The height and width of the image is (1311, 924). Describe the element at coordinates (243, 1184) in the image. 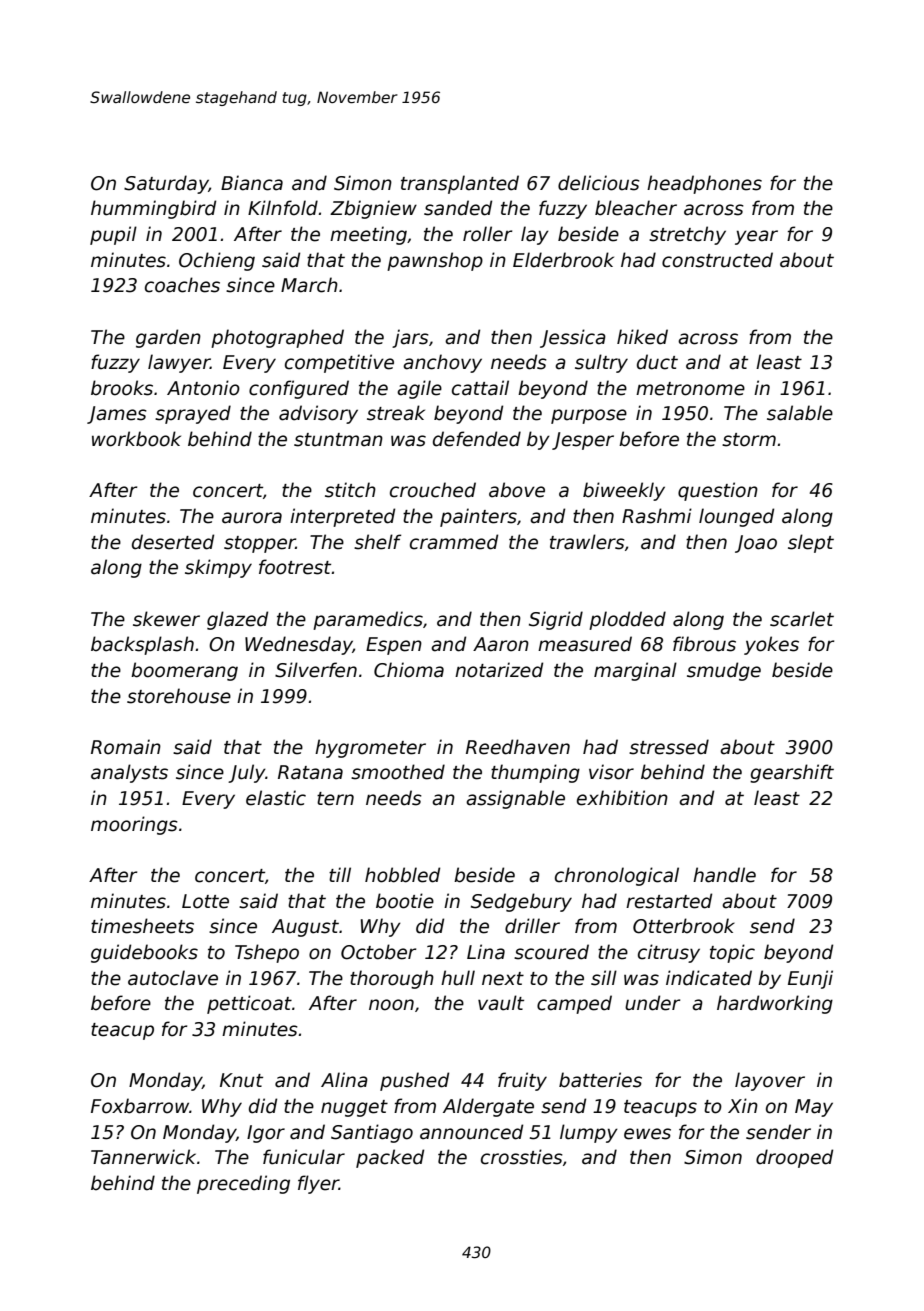

I see `preceding` at that location.
